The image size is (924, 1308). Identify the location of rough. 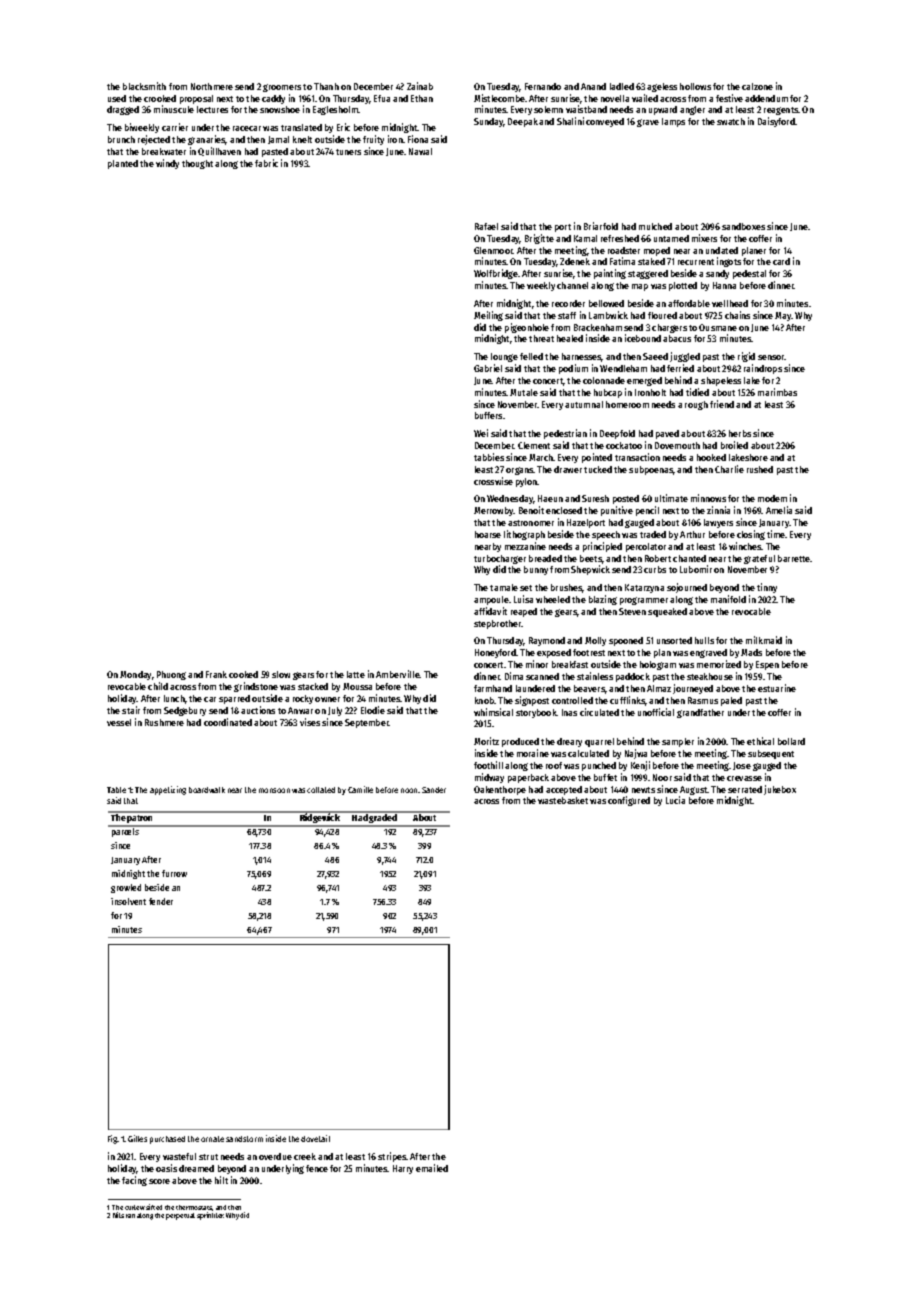
(696, 405).
